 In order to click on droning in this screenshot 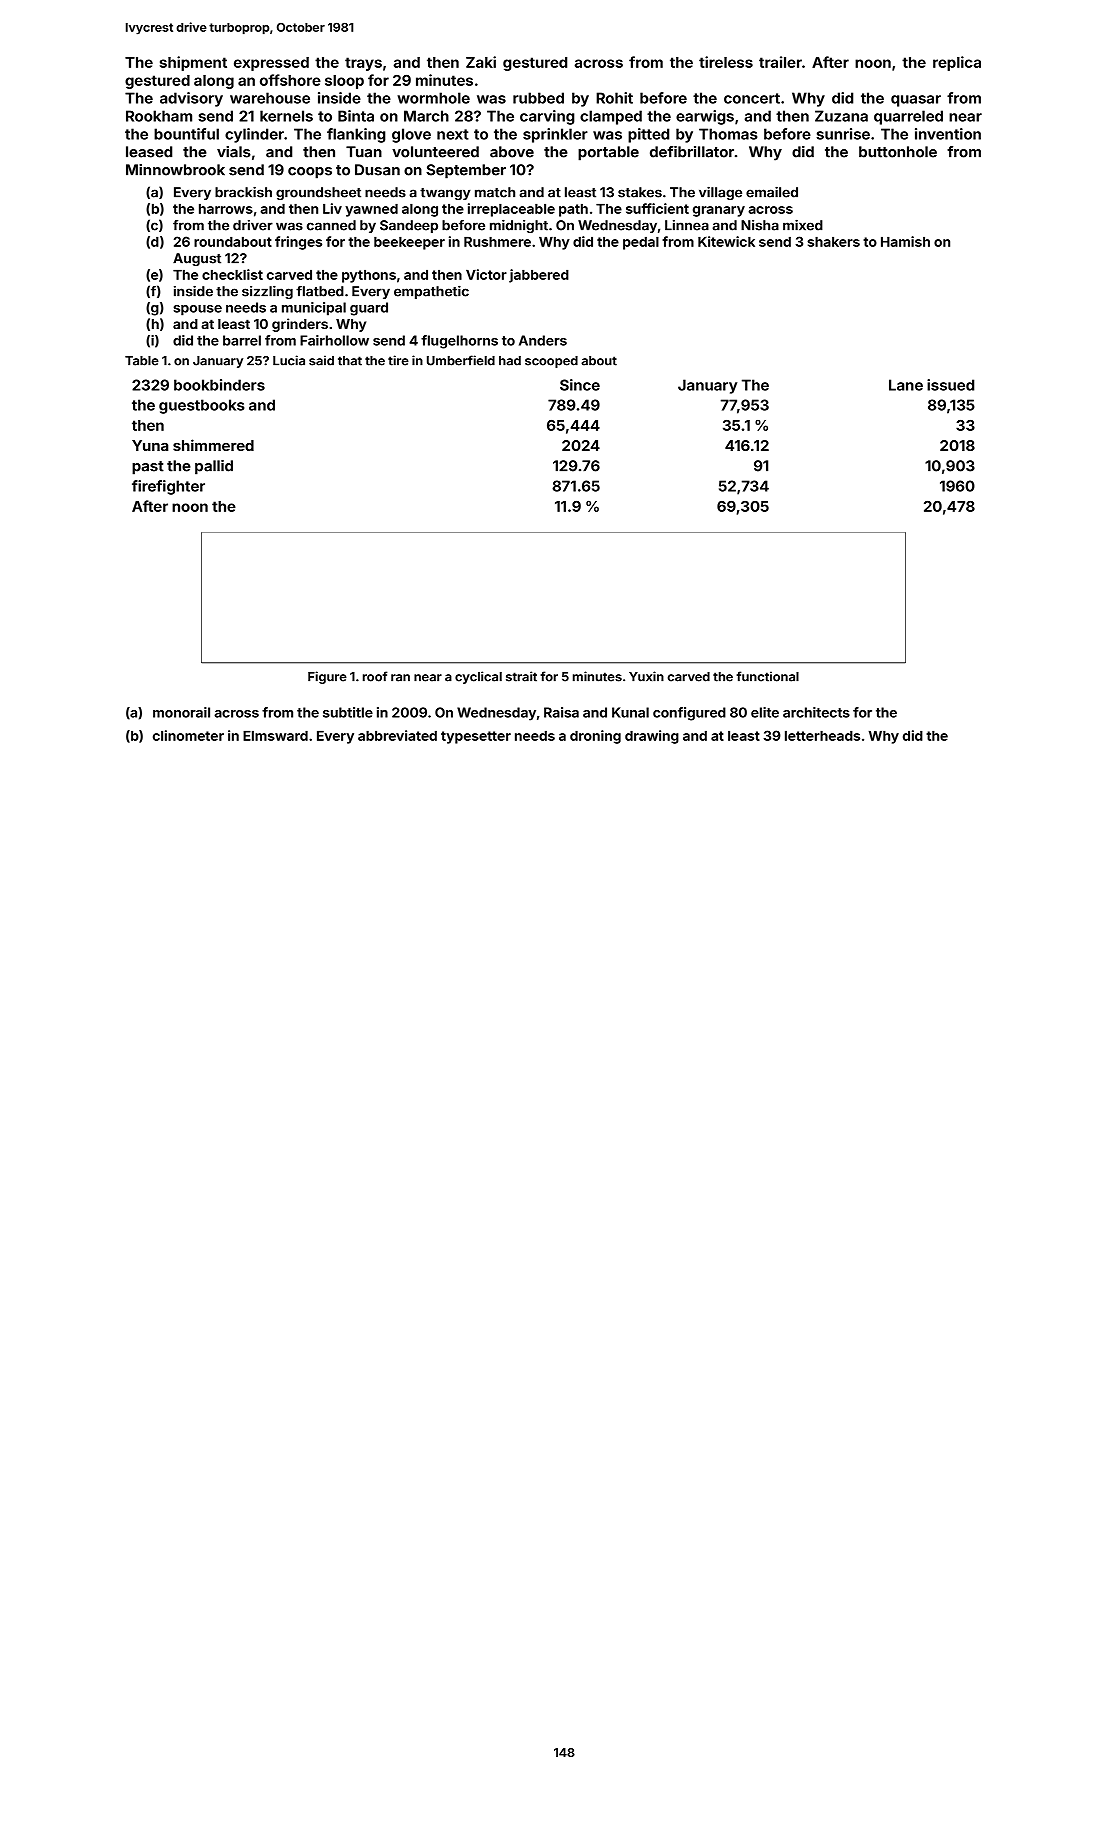, I will do `click(595, 737)`.
